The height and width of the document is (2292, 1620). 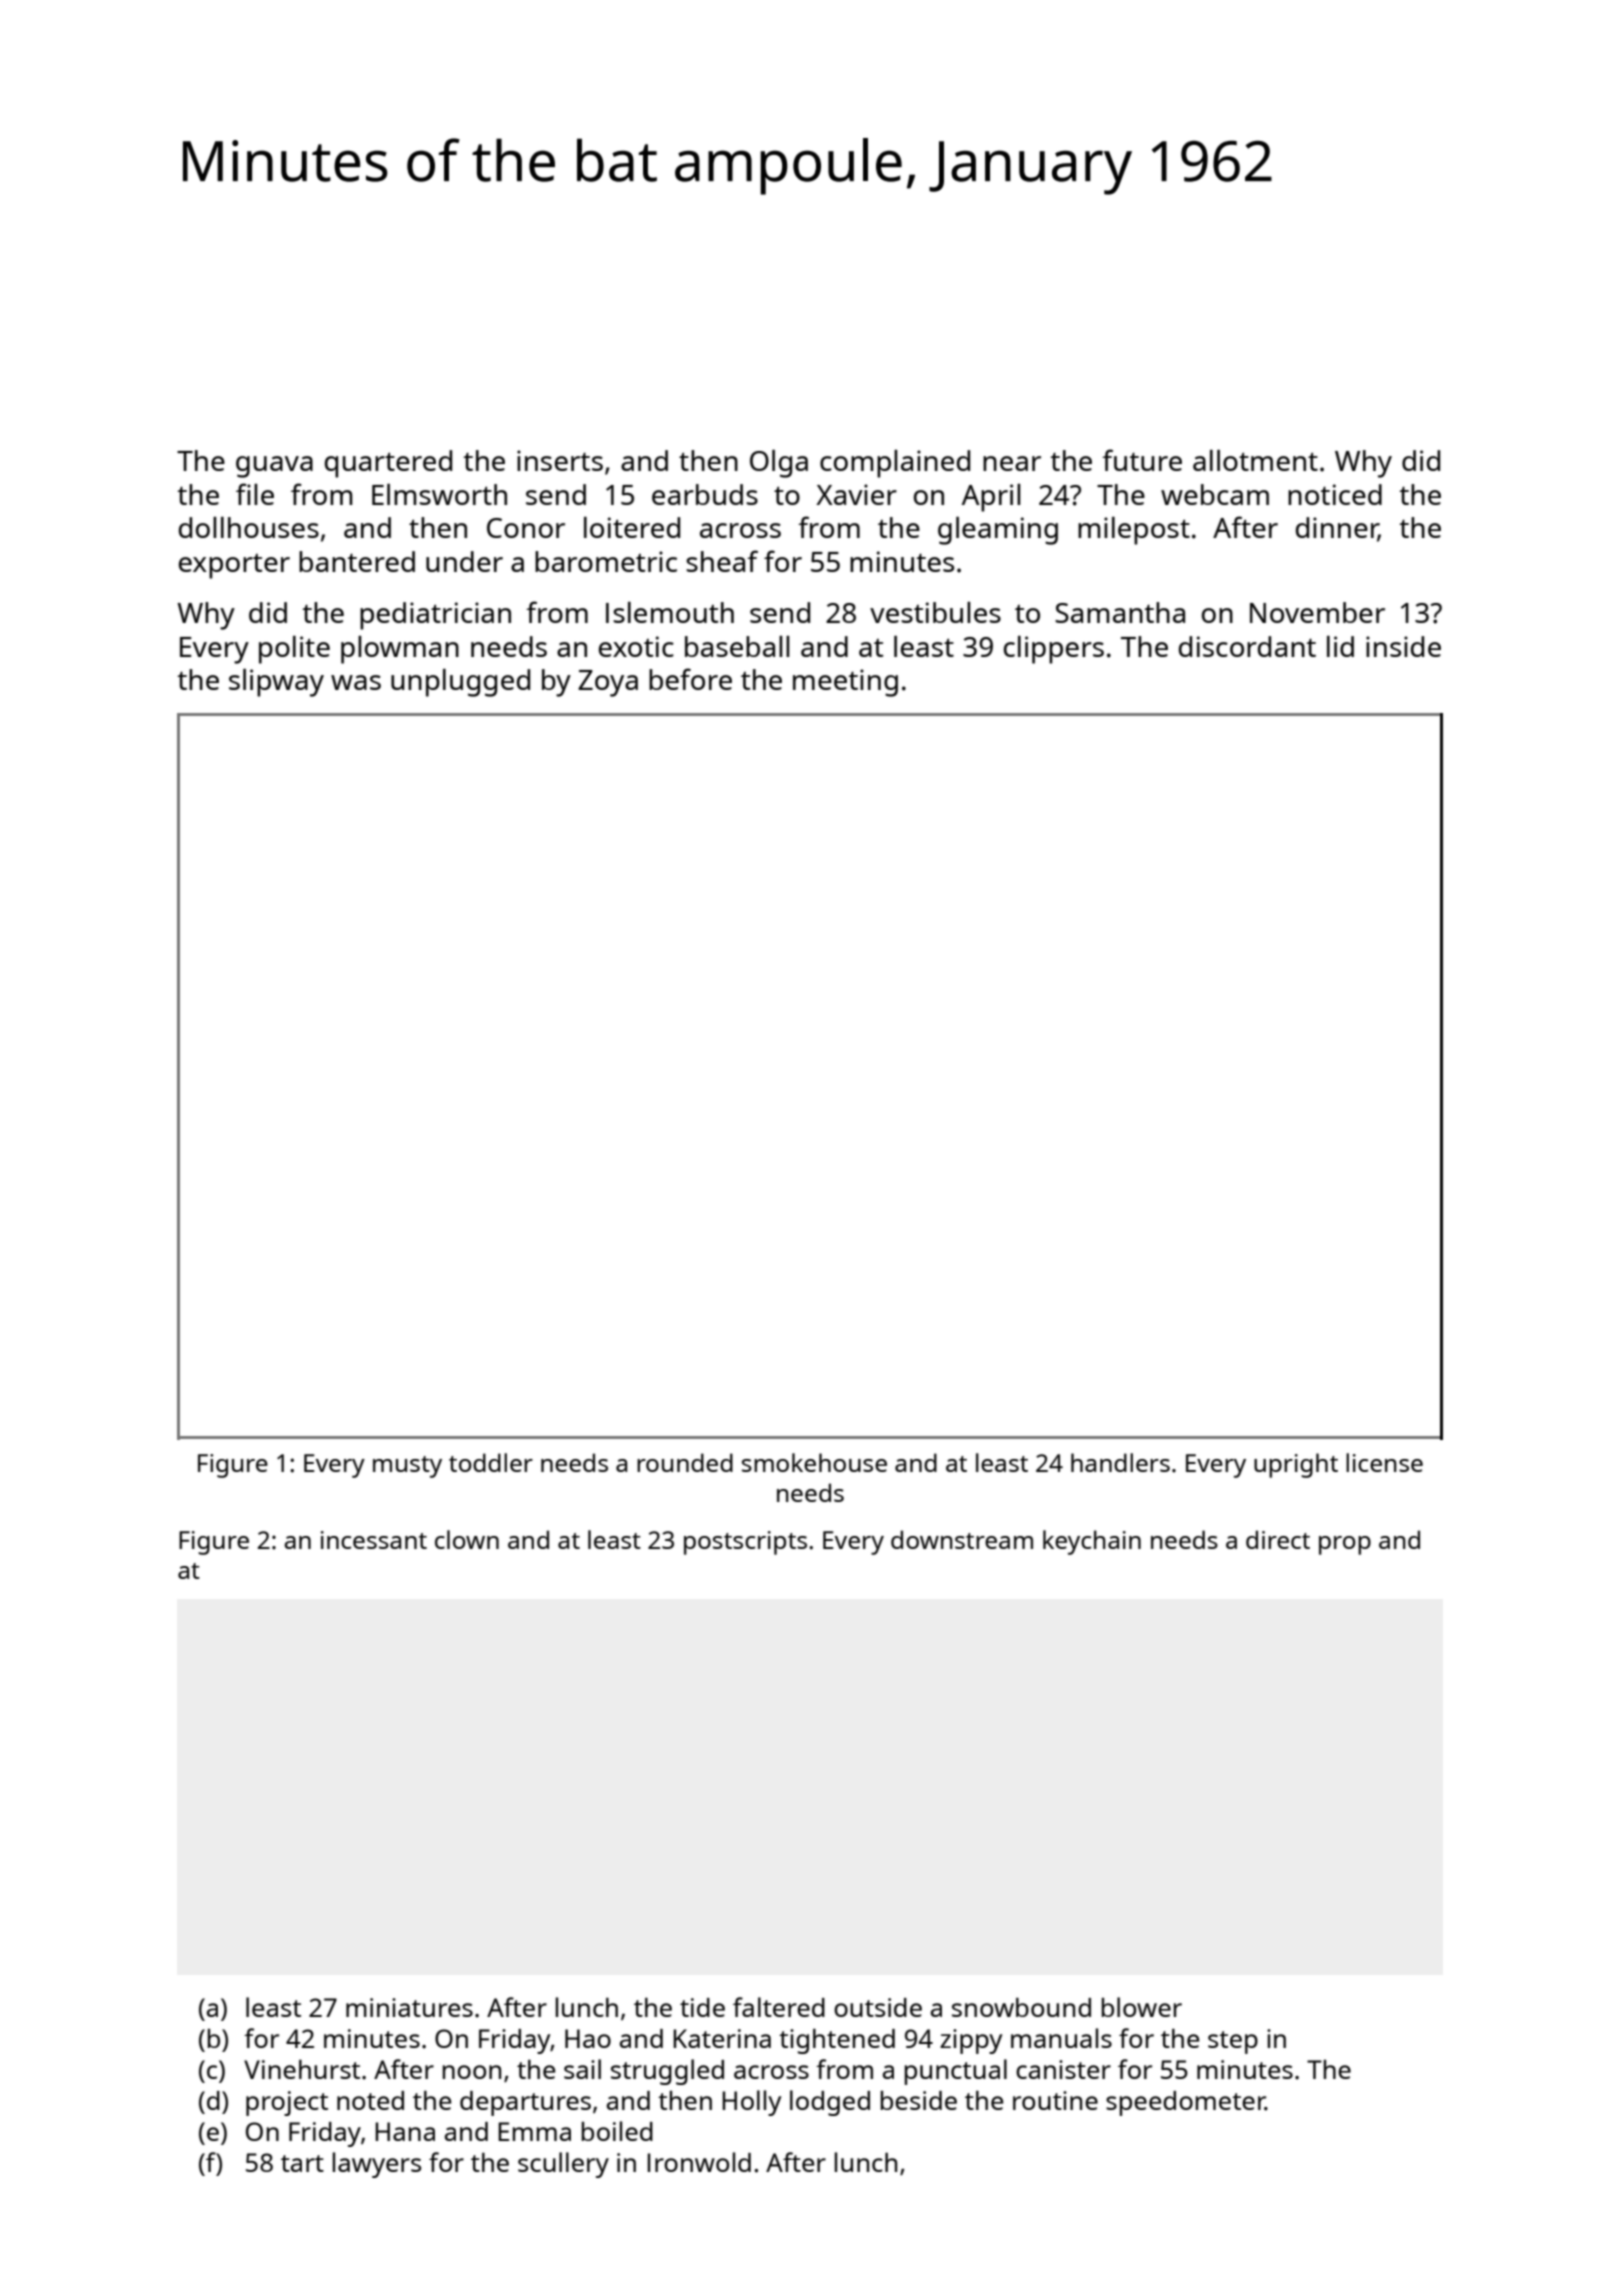 What do you see at coordinates (895, 464) in the document?
I see `complained` at bounding box center [895, 464].
